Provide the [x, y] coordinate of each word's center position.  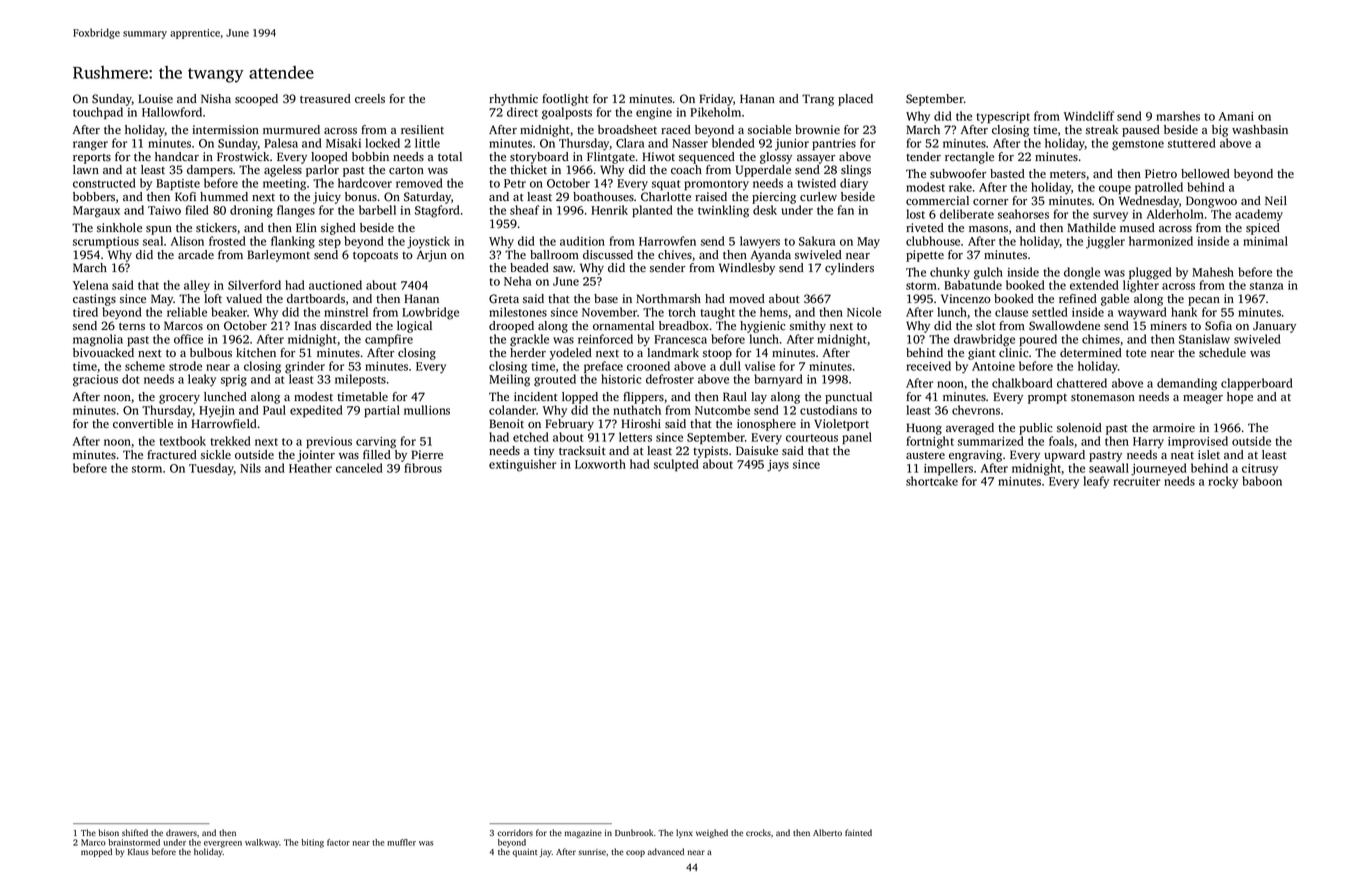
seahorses [1023, 214]
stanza [1266, 286]
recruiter [1136, 481]
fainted [858, 832]
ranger [90, 146]
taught [717, 313]
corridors [515, 832]
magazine [583, 834]
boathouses [603, 196]
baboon [1262, 481]
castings [94, 300]
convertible [143, 423]
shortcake [932, 481]
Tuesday [211, 469]
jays [778, 466]
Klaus [138, 851]
